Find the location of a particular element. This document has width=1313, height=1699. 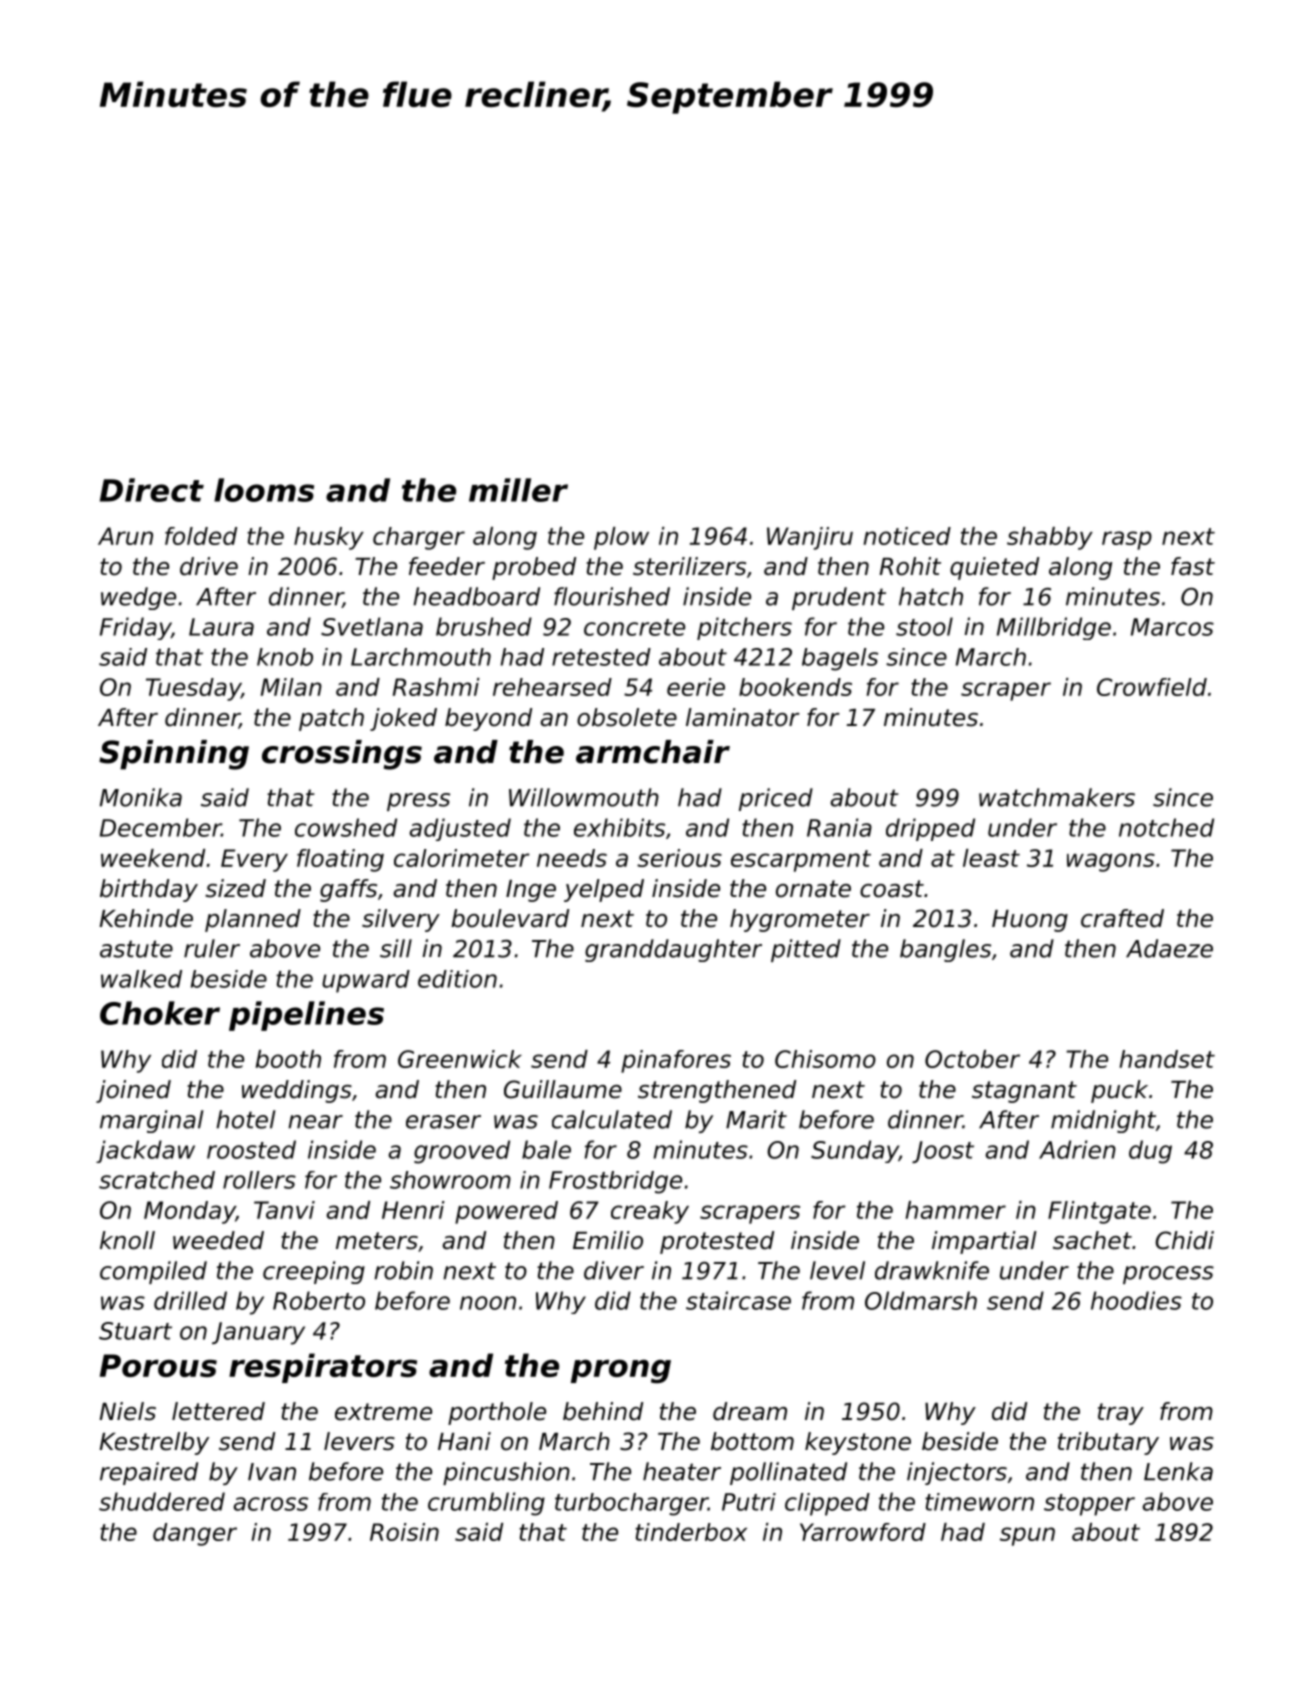

boulevard is located at coordinates (510, 918).
